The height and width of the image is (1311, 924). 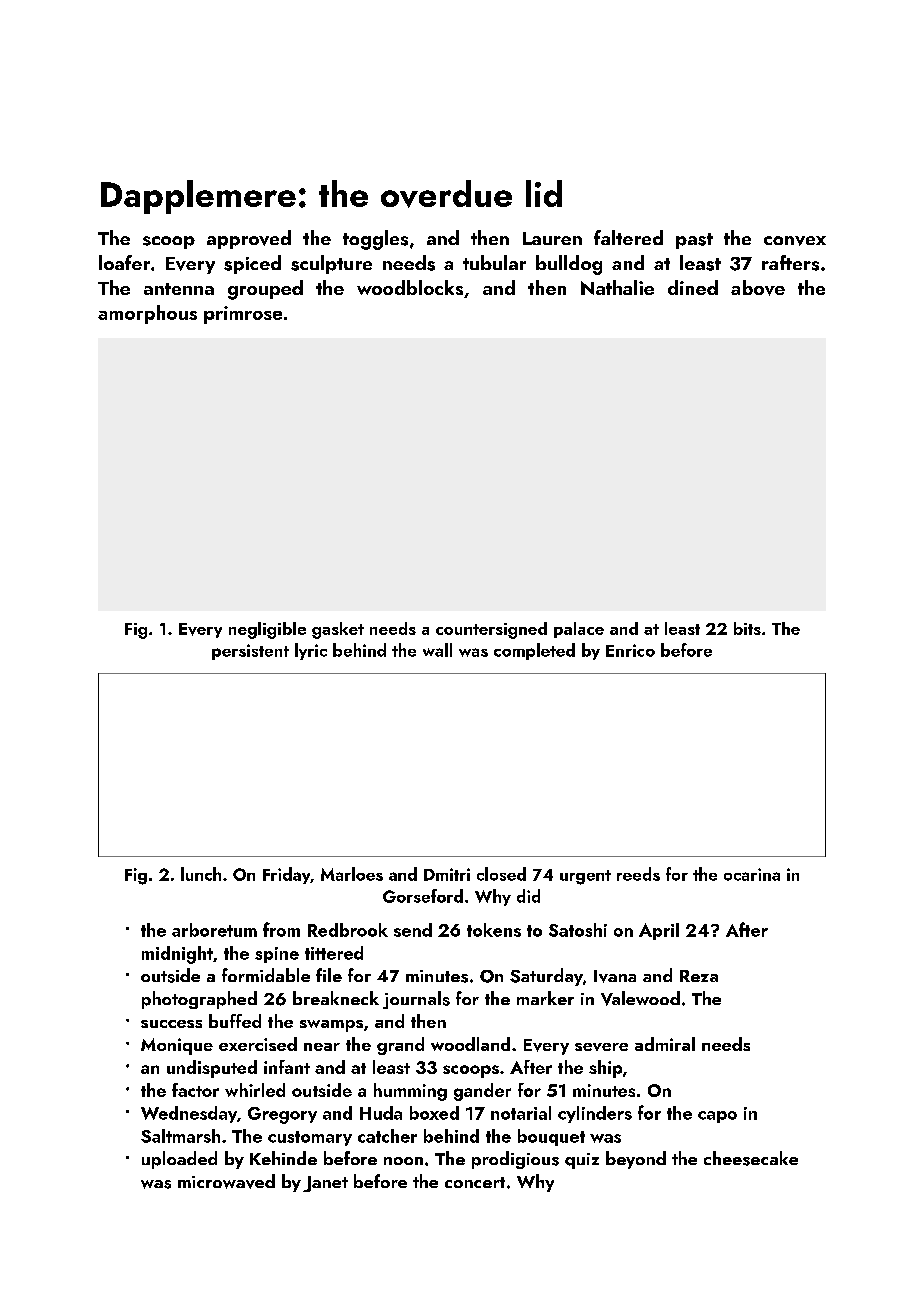 I want to click on ocarina, so click(x=752, y=874).
